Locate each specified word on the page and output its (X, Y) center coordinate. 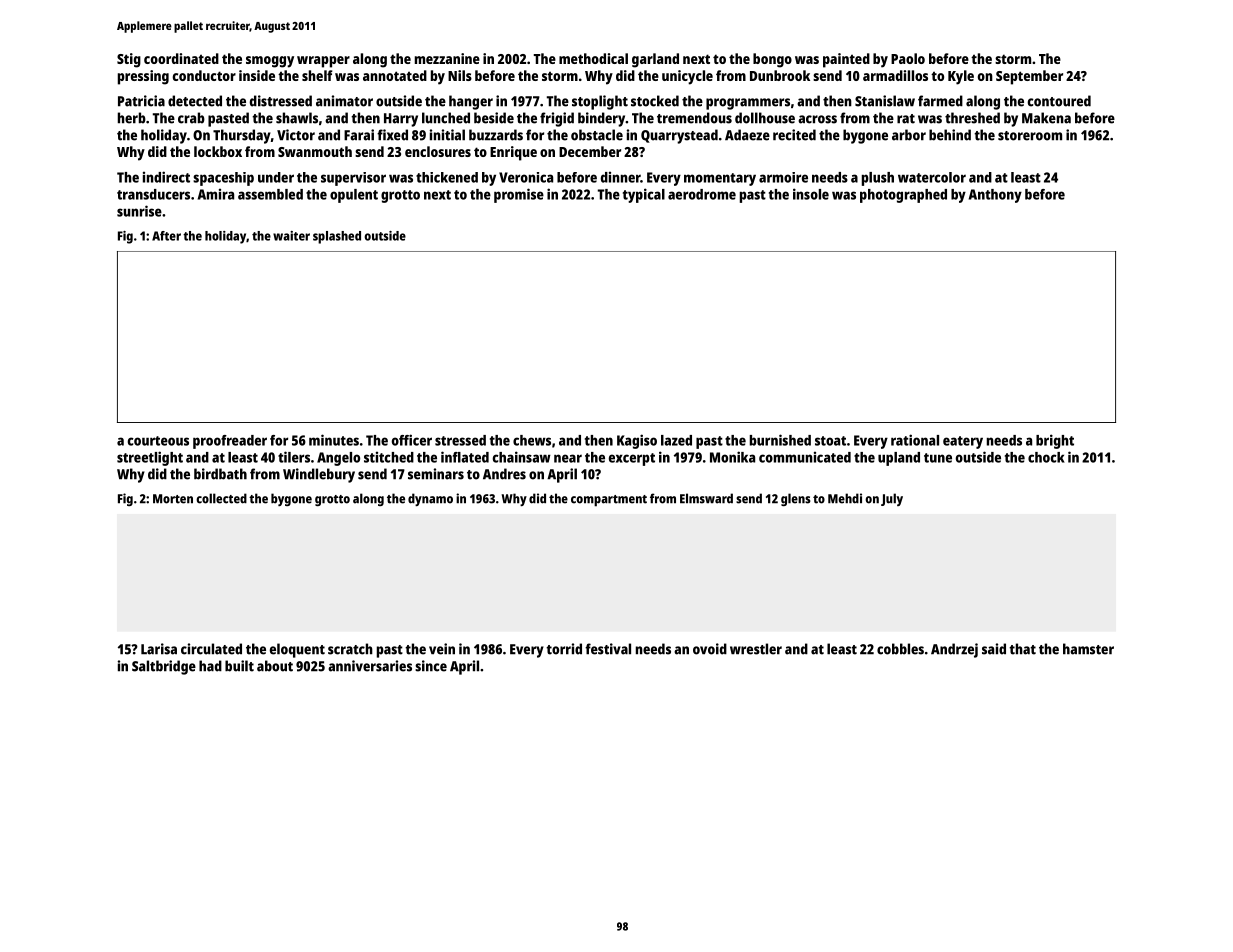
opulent (354, 196)
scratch (350, 649)
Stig (129, 60)
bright (1055, 441)
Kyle (961, 77)
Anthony (995, 196)
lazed (676, 440)
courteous (158, 441)
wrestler (756, 649)
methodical (593, 58)
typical (644, 195)
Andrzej (954, 650)
